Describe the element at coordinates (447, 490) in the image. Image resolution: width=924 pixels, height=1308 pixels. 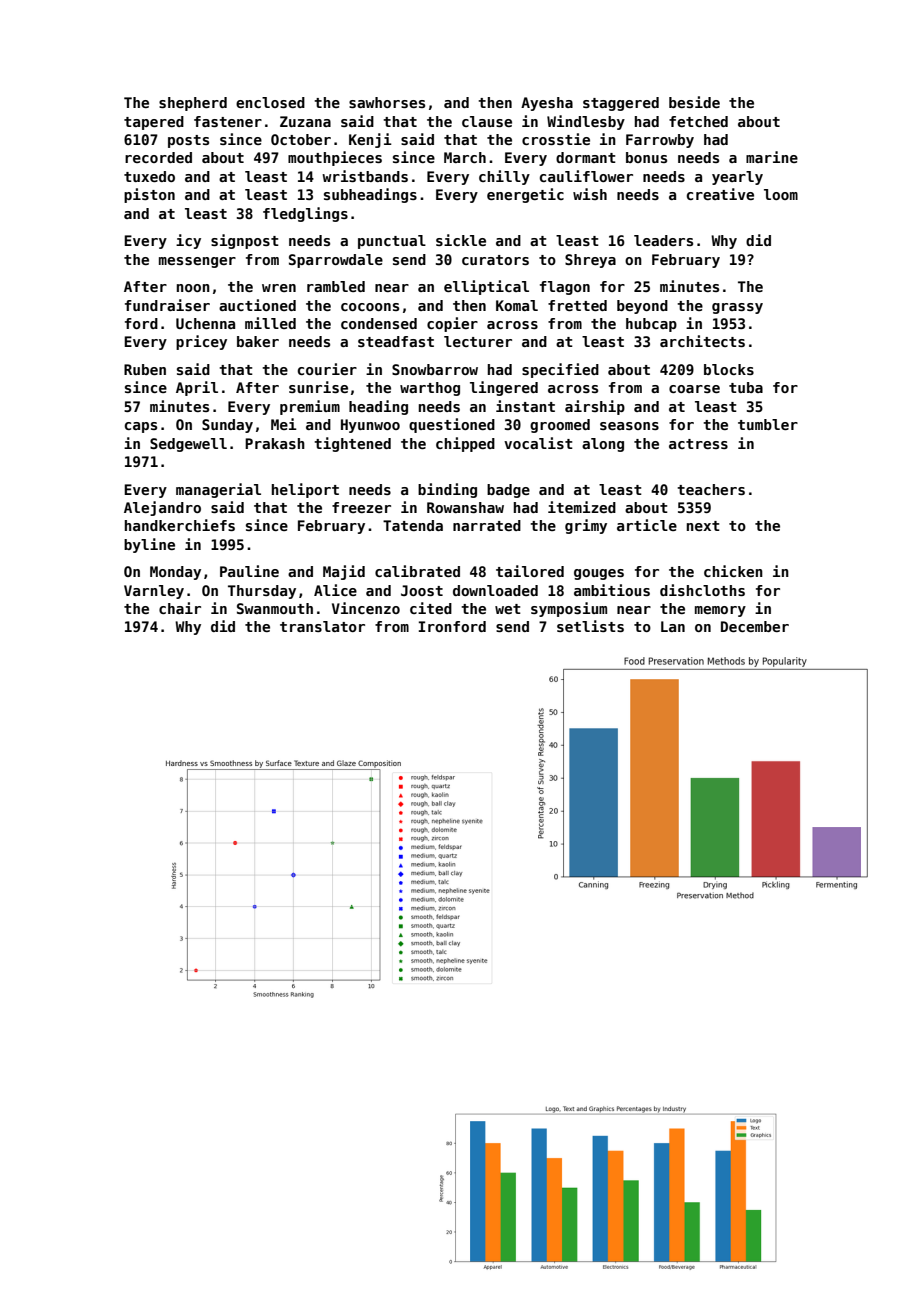
I see `binding` at that location.
